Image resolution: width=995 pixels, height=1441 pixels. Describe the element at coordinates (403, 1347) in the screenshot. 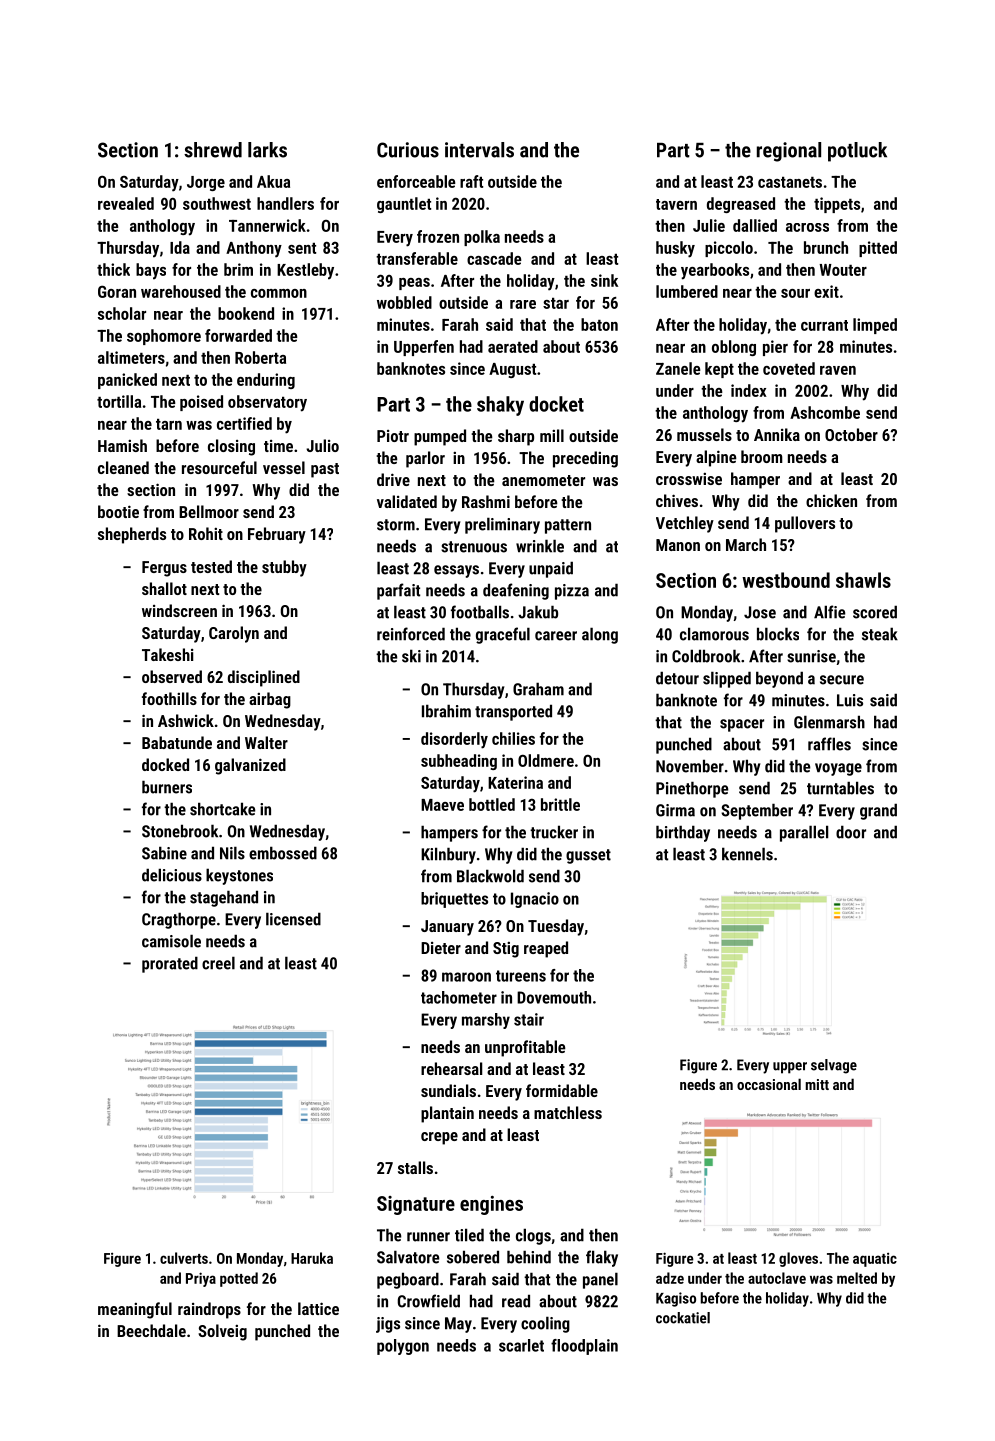

I see `polygon` at that location.
